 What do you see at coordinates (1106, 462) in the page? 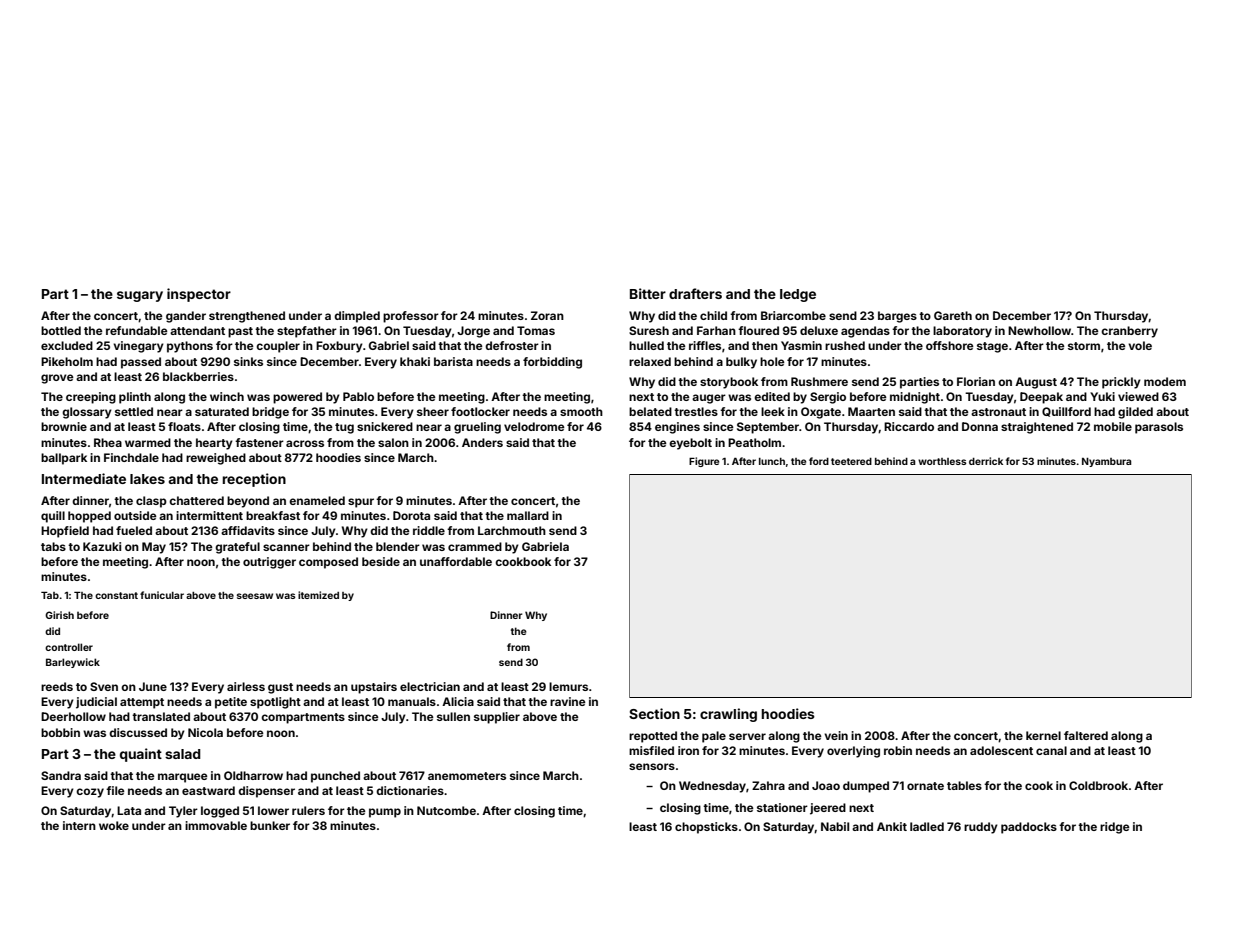
I see `Nyambura` at bounding box center [1106, 462].
